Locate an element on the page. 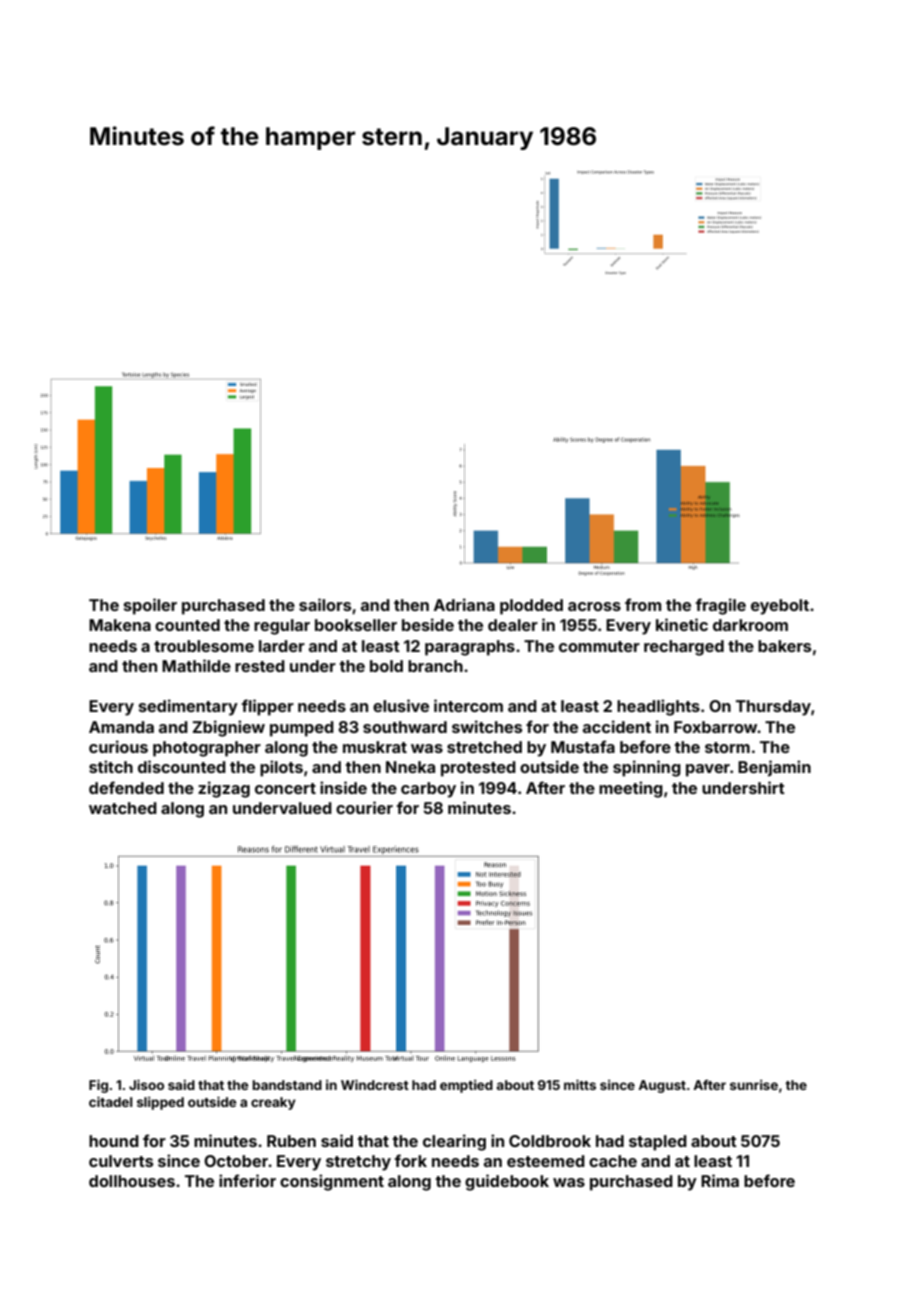  watched is located at coordinates (123, 808).
